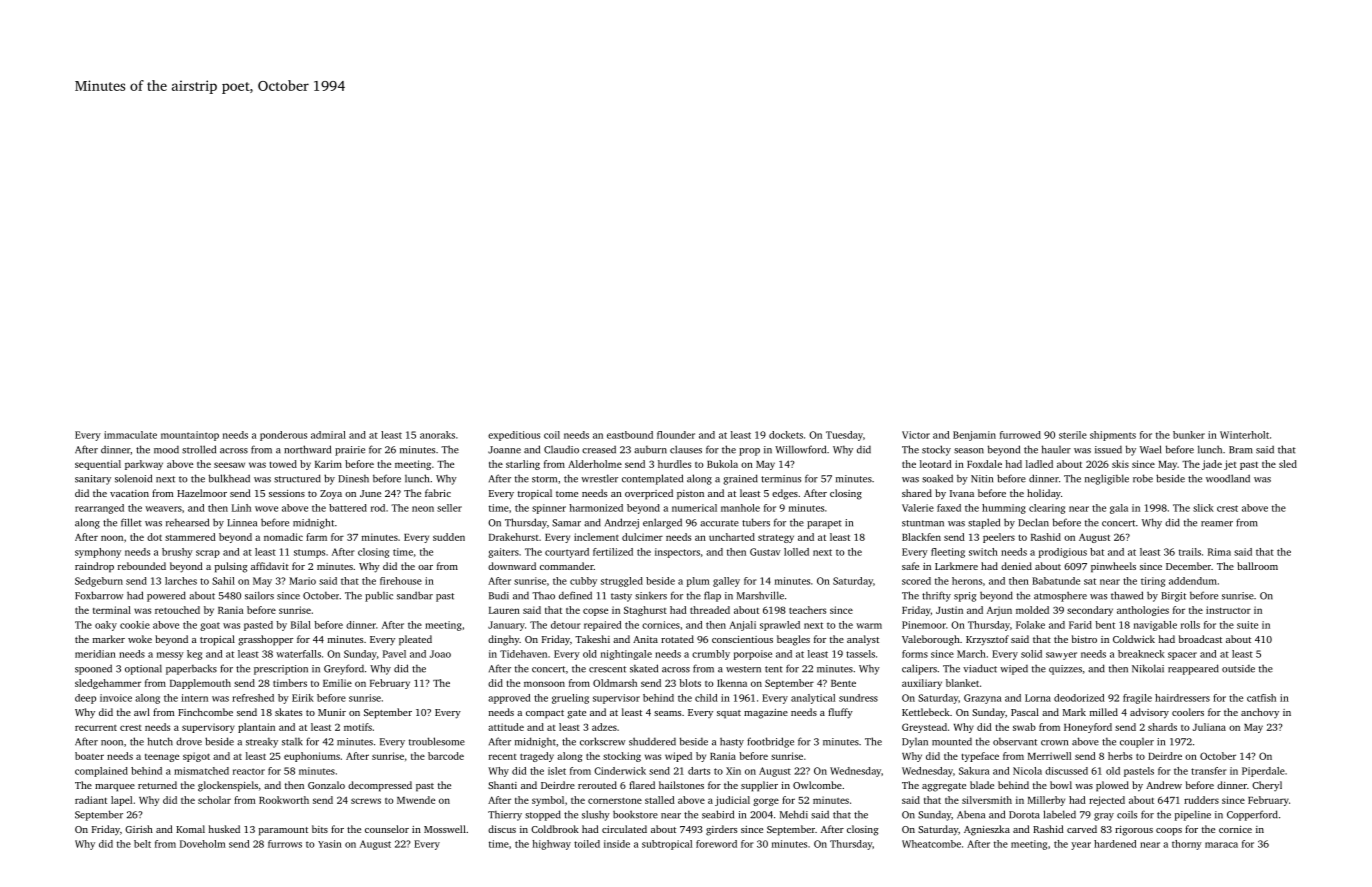 Image resolution: width=1372 pixels, height=887 pixels. What do you see at coordinates (674, 464) in the screenshot?
I see `hurdles` at bounding box center [674, 464].
